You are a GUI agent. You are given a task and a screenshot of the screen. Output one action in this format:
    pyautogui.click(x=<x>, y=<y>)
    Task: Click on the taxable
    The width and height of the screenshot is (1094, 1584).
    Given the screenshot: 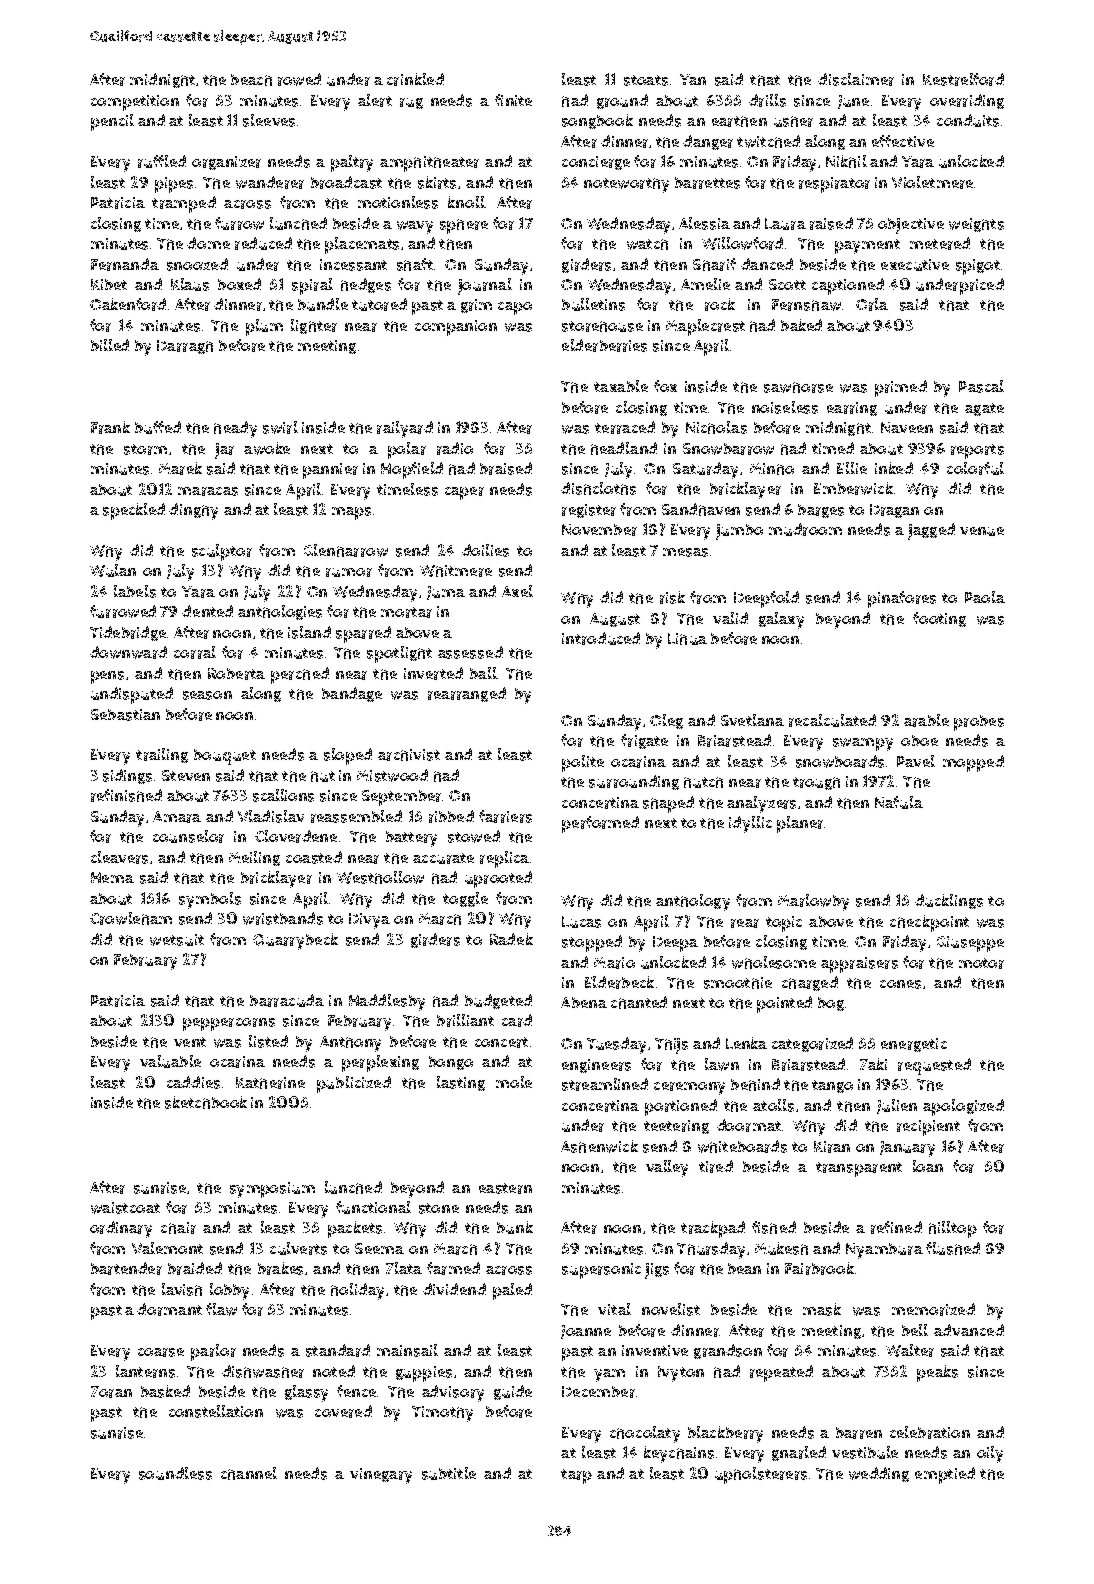 What is the action you would take?
    pyautogui.click(x=621, y=386)
